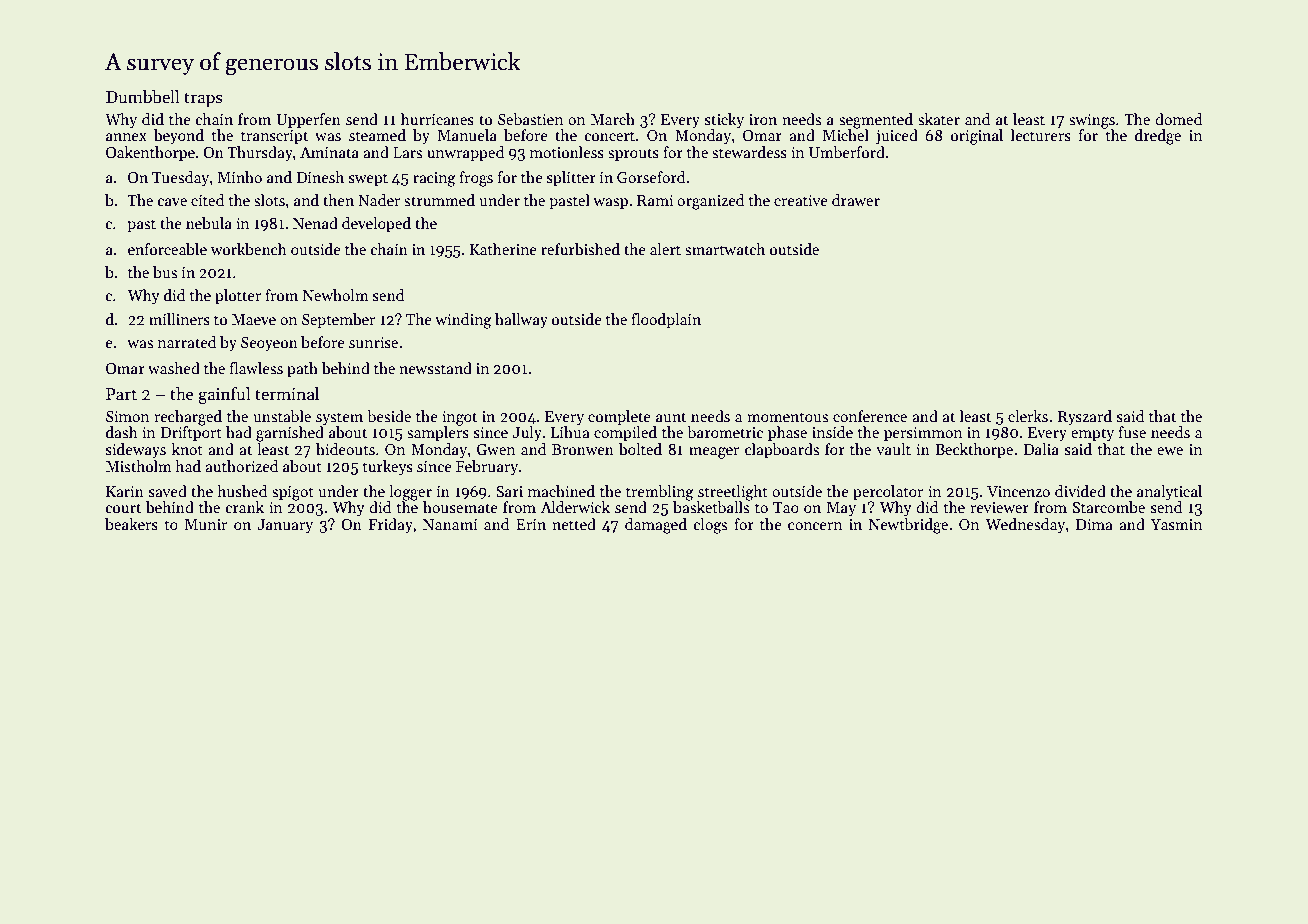  Describe the element at coordinates (908, 526) in the image. I see `Newtbridge` at that location.
